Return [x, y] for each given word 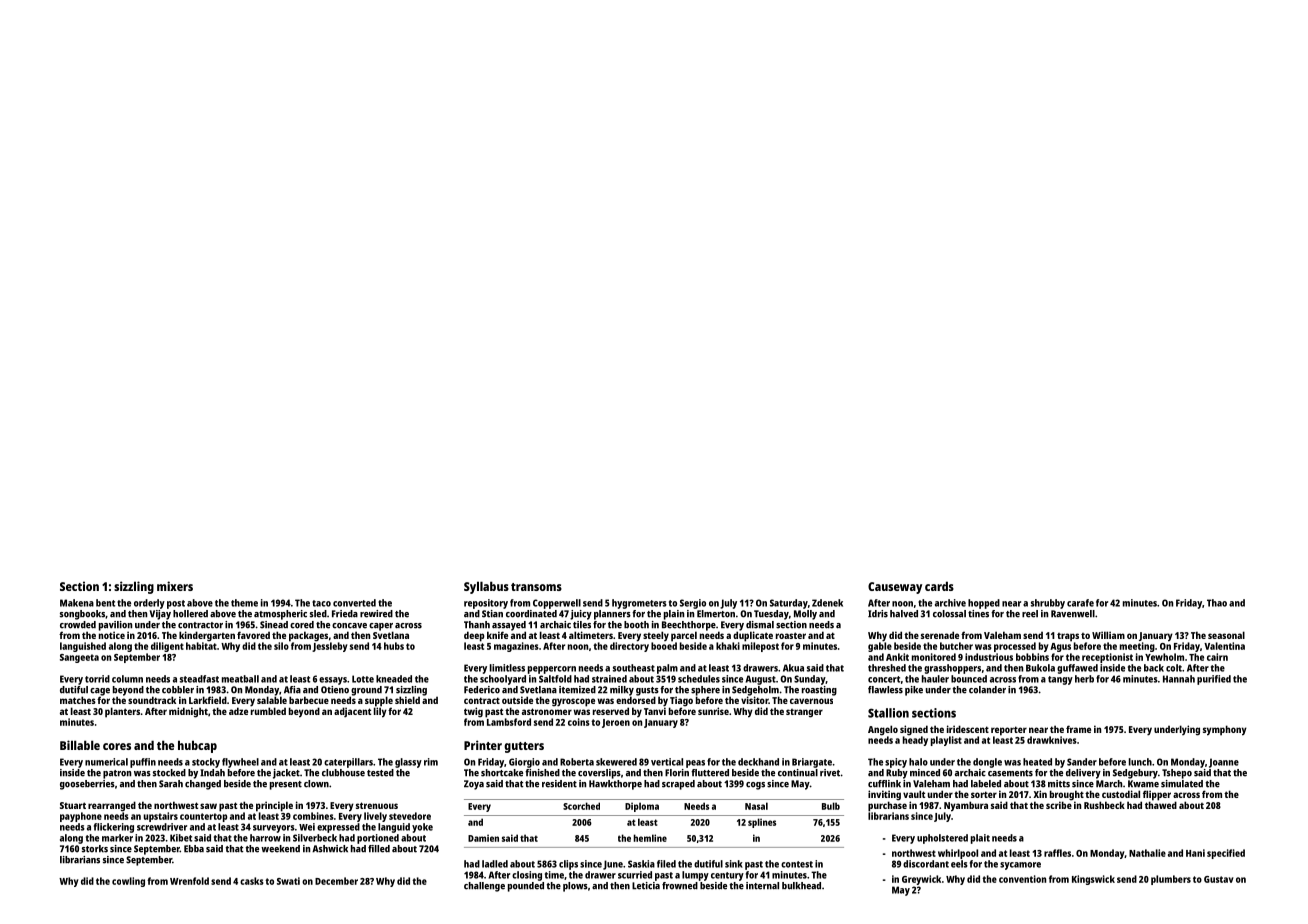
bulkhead [801, 886]
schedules [699, 679]
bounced [969, 679]
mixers [175, 586]
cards [939, 586]
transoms [536, 587]
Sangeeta [79, 658]
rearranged [112, 806]
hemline [650, 838]
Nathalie [1147, 853]
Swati [288, 881]
